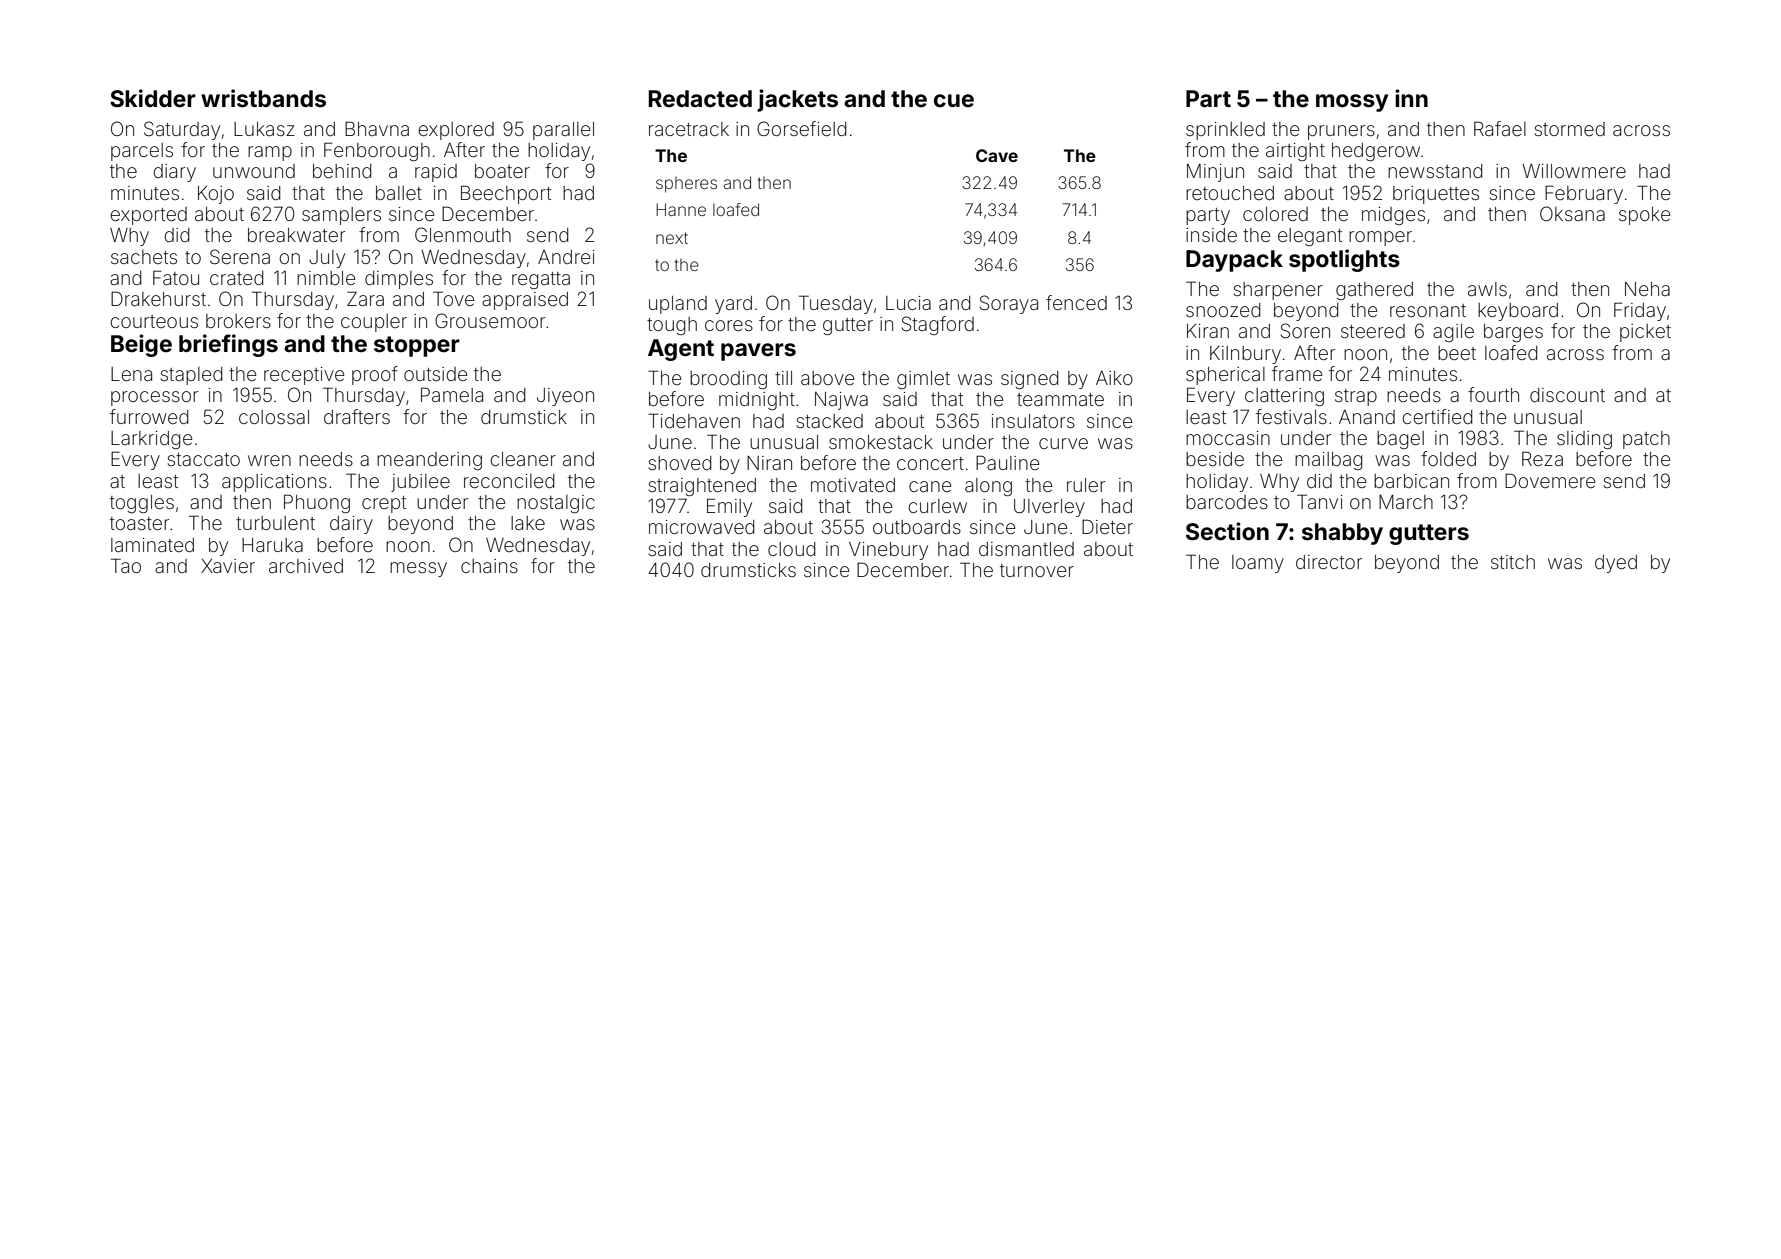 The width and height of the screenshot is (1781, 1259). Describe the element at coordinates (1026, 549) in the screenshot. I see `dismantled` at that location.
